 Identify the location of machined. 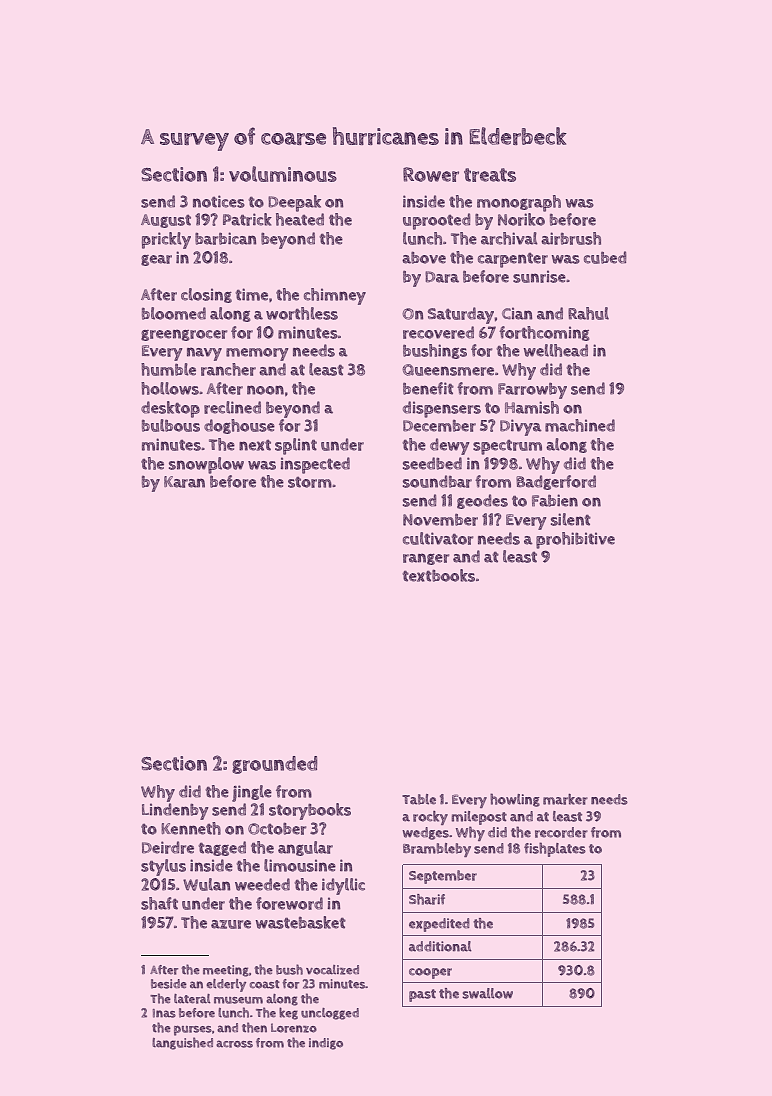
(580, 425).
